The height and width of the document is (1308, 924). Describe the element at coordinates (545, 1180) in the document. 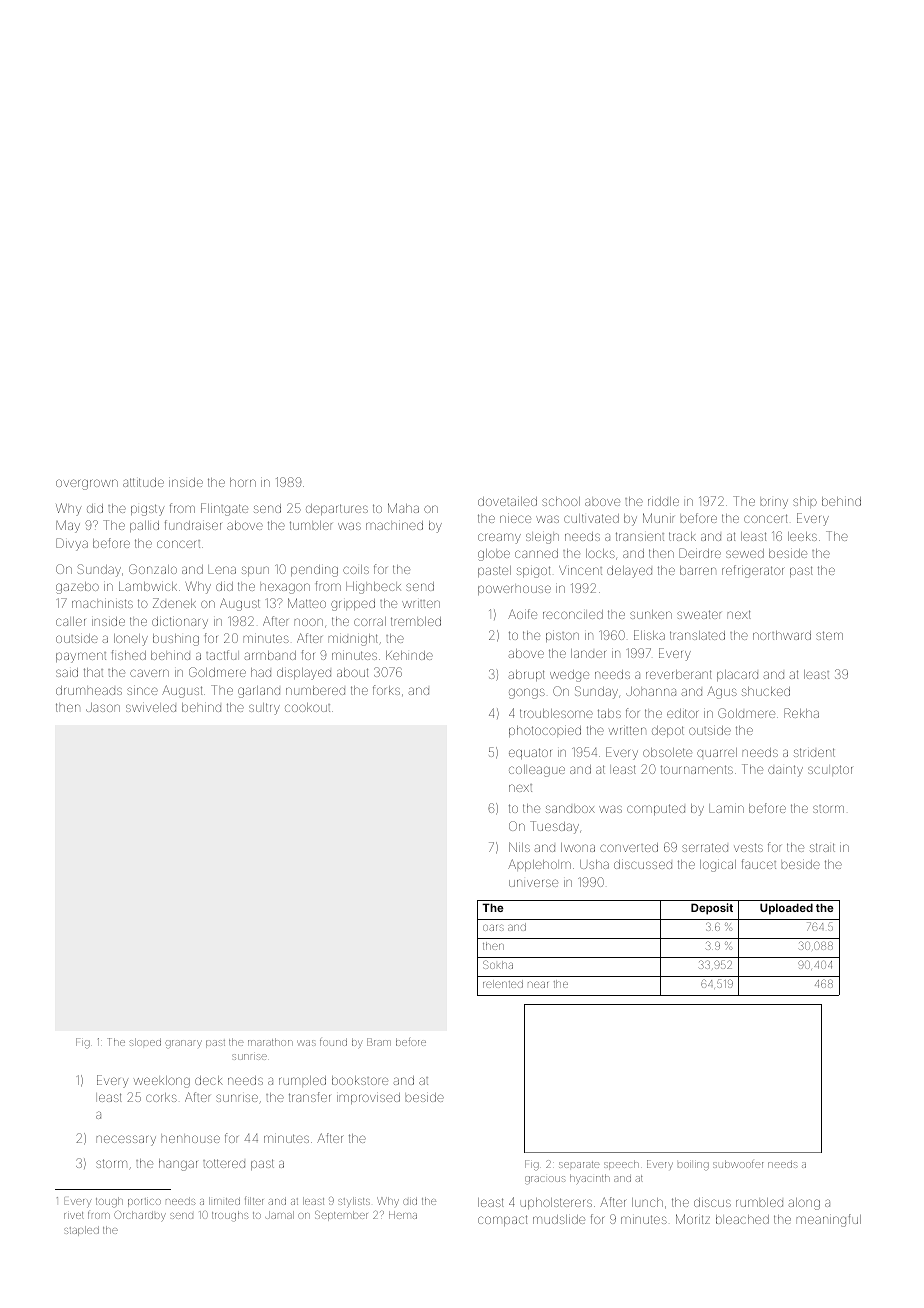

I see `gracious` at that location.
